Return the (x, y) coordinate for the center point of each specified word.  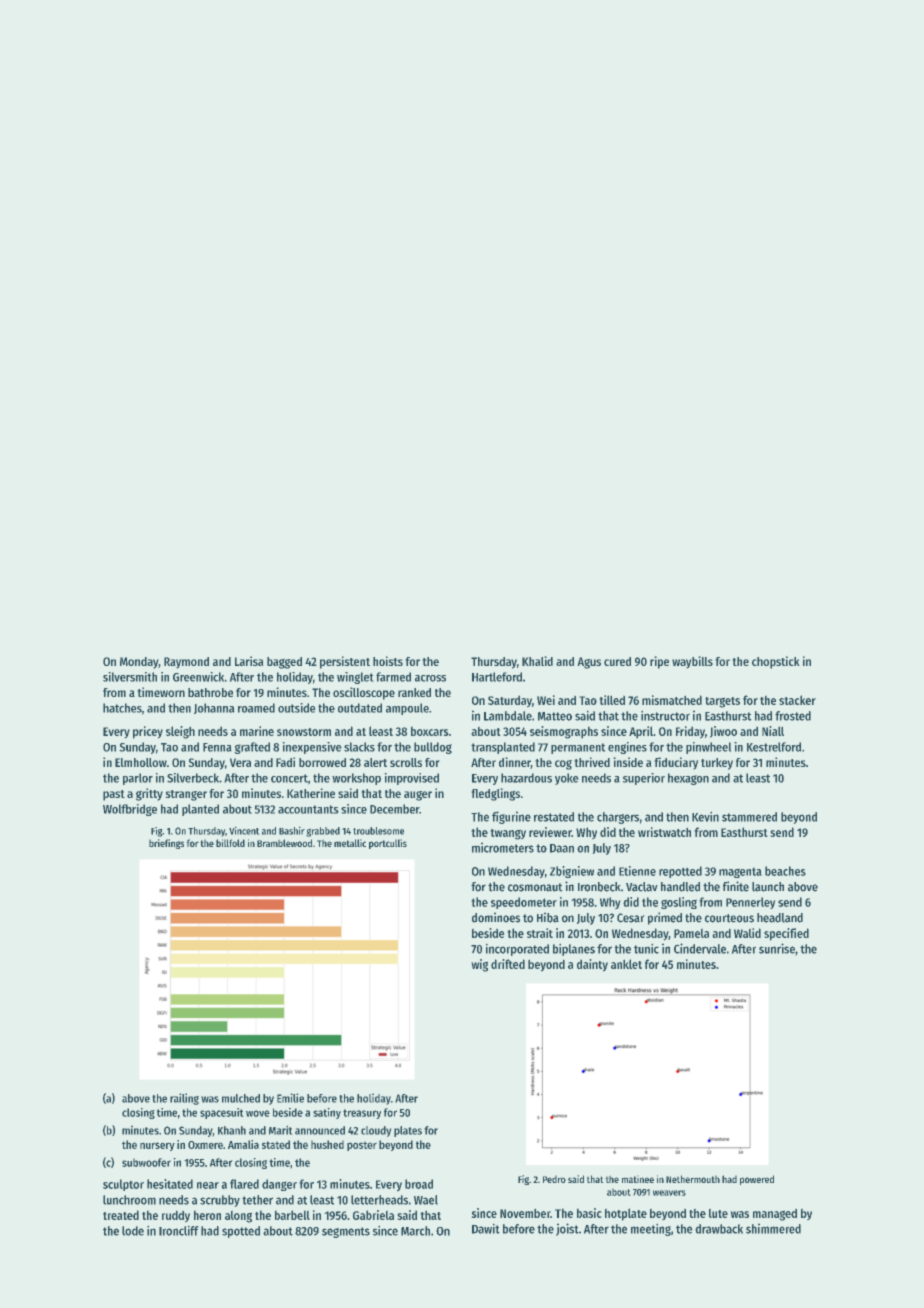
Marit (280, 1130)
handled (680, 887)
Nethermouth (693, 1179)
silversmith (130, 677)
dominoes (496, 918)
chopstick (775, 662)
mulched (241, 1098)
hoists (388, 661)
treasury (362, 1114)
